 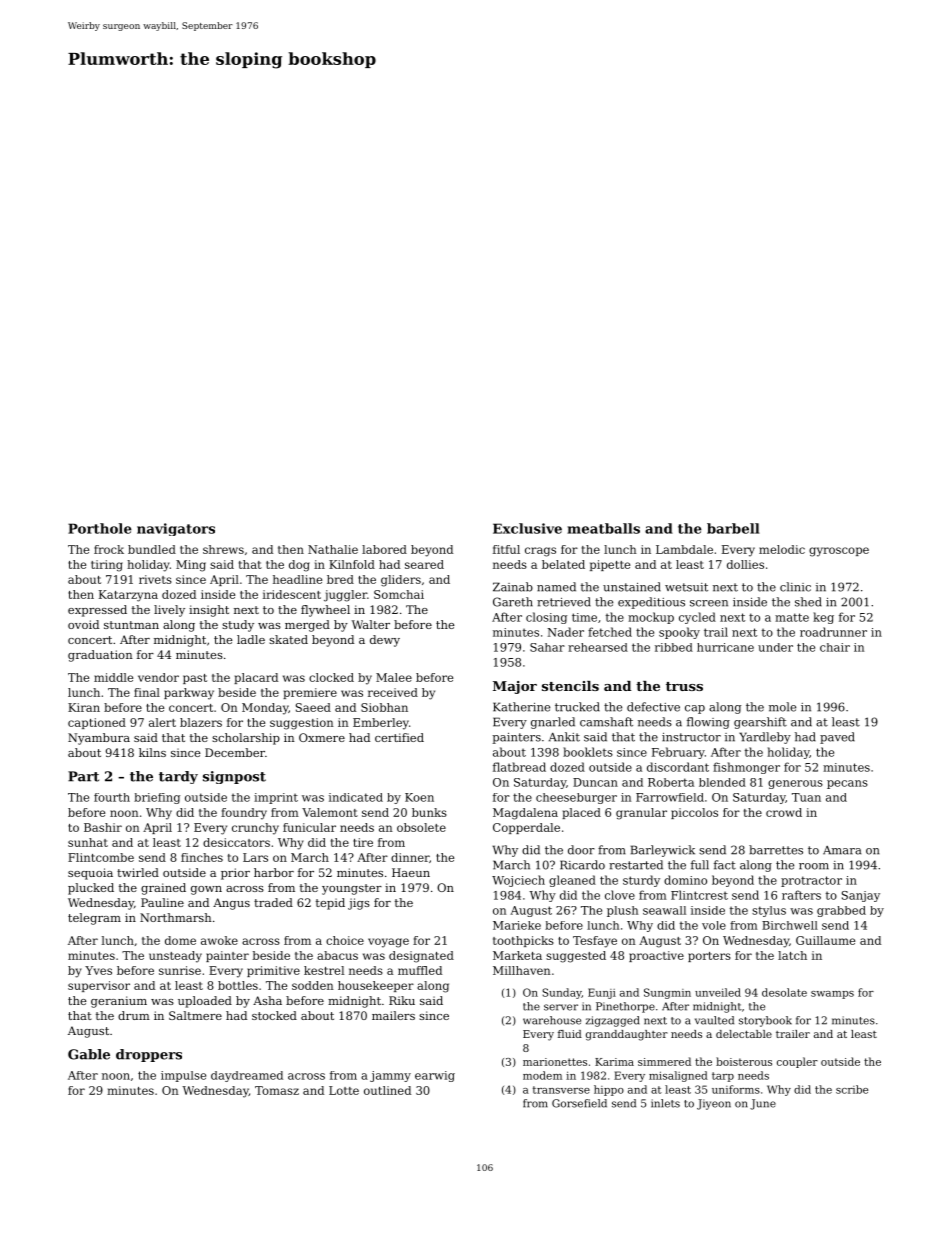 What do you see at coordinates (387, 1090) in the screenshot?
I see `outlined` at bounding box center [387, 1090].
